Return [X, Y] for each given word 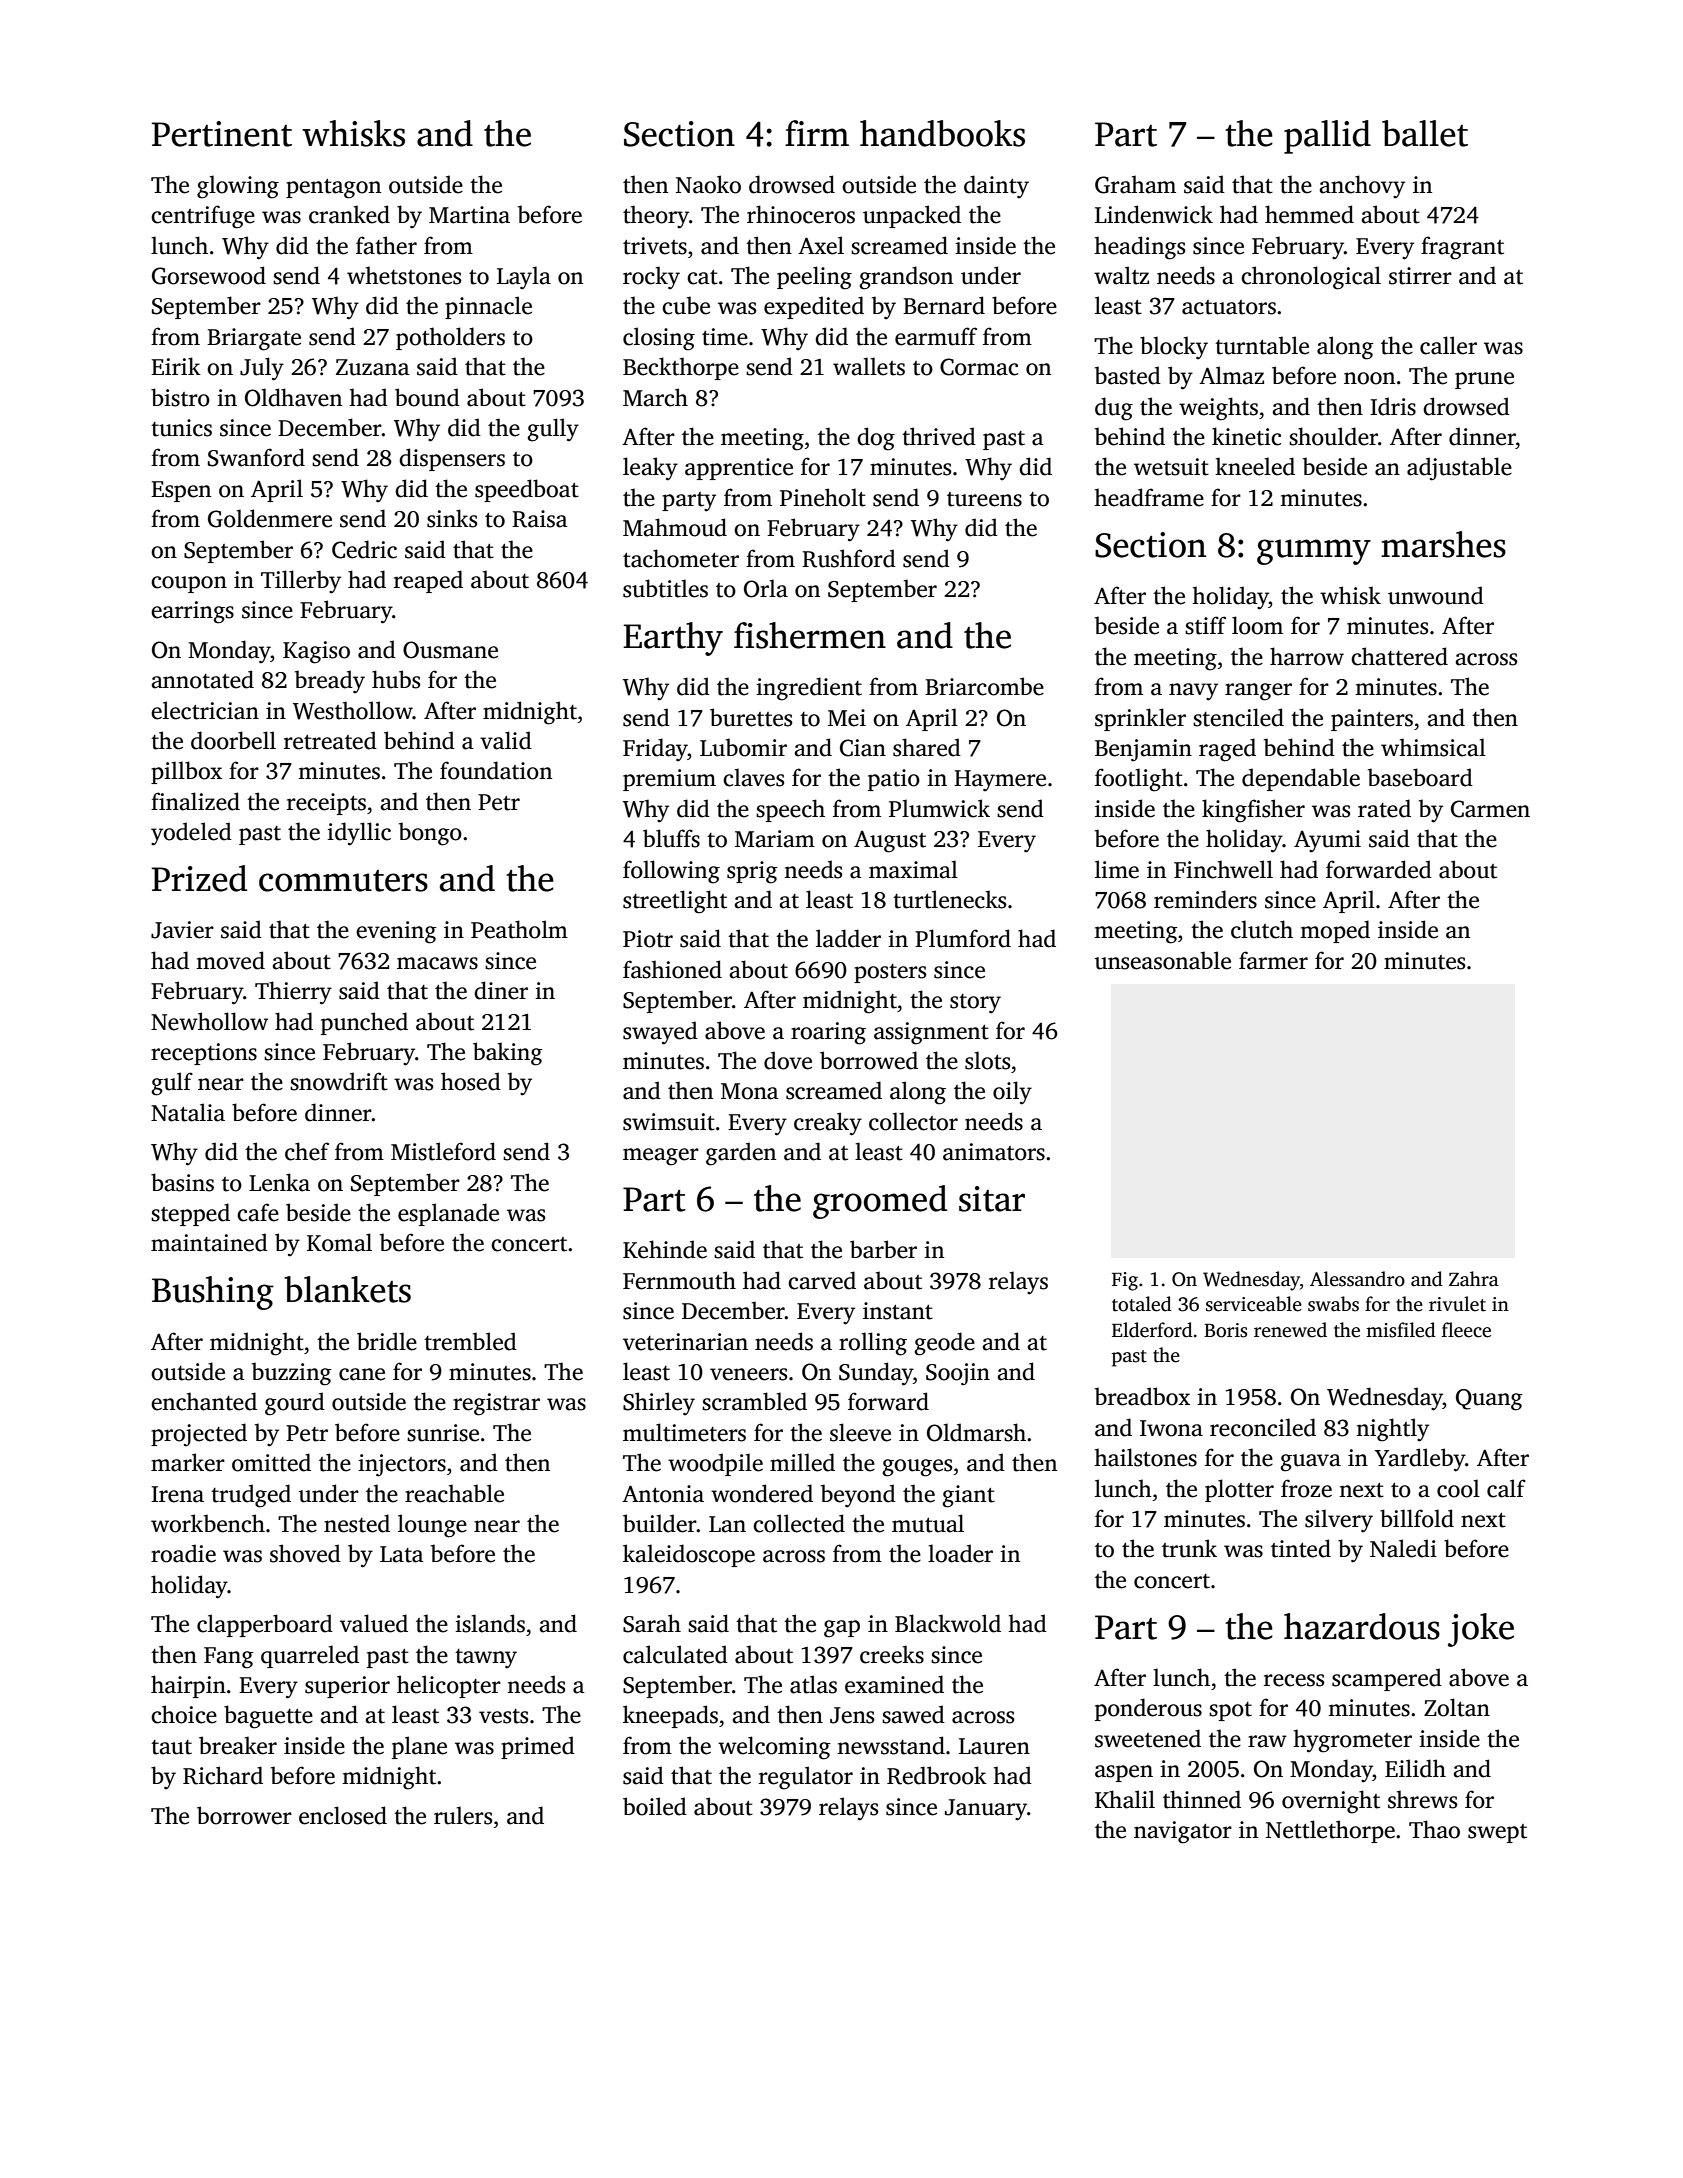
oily [1012, 1093]
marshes [1443, 544]
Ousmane [450, 650]
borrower [244, 1815]
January [986, 1810]
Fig [1125, 1281]
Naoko [708, 184]
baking [508, 1054]
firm [817, 133]
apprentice [739, 469]
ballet [1425, 133]
